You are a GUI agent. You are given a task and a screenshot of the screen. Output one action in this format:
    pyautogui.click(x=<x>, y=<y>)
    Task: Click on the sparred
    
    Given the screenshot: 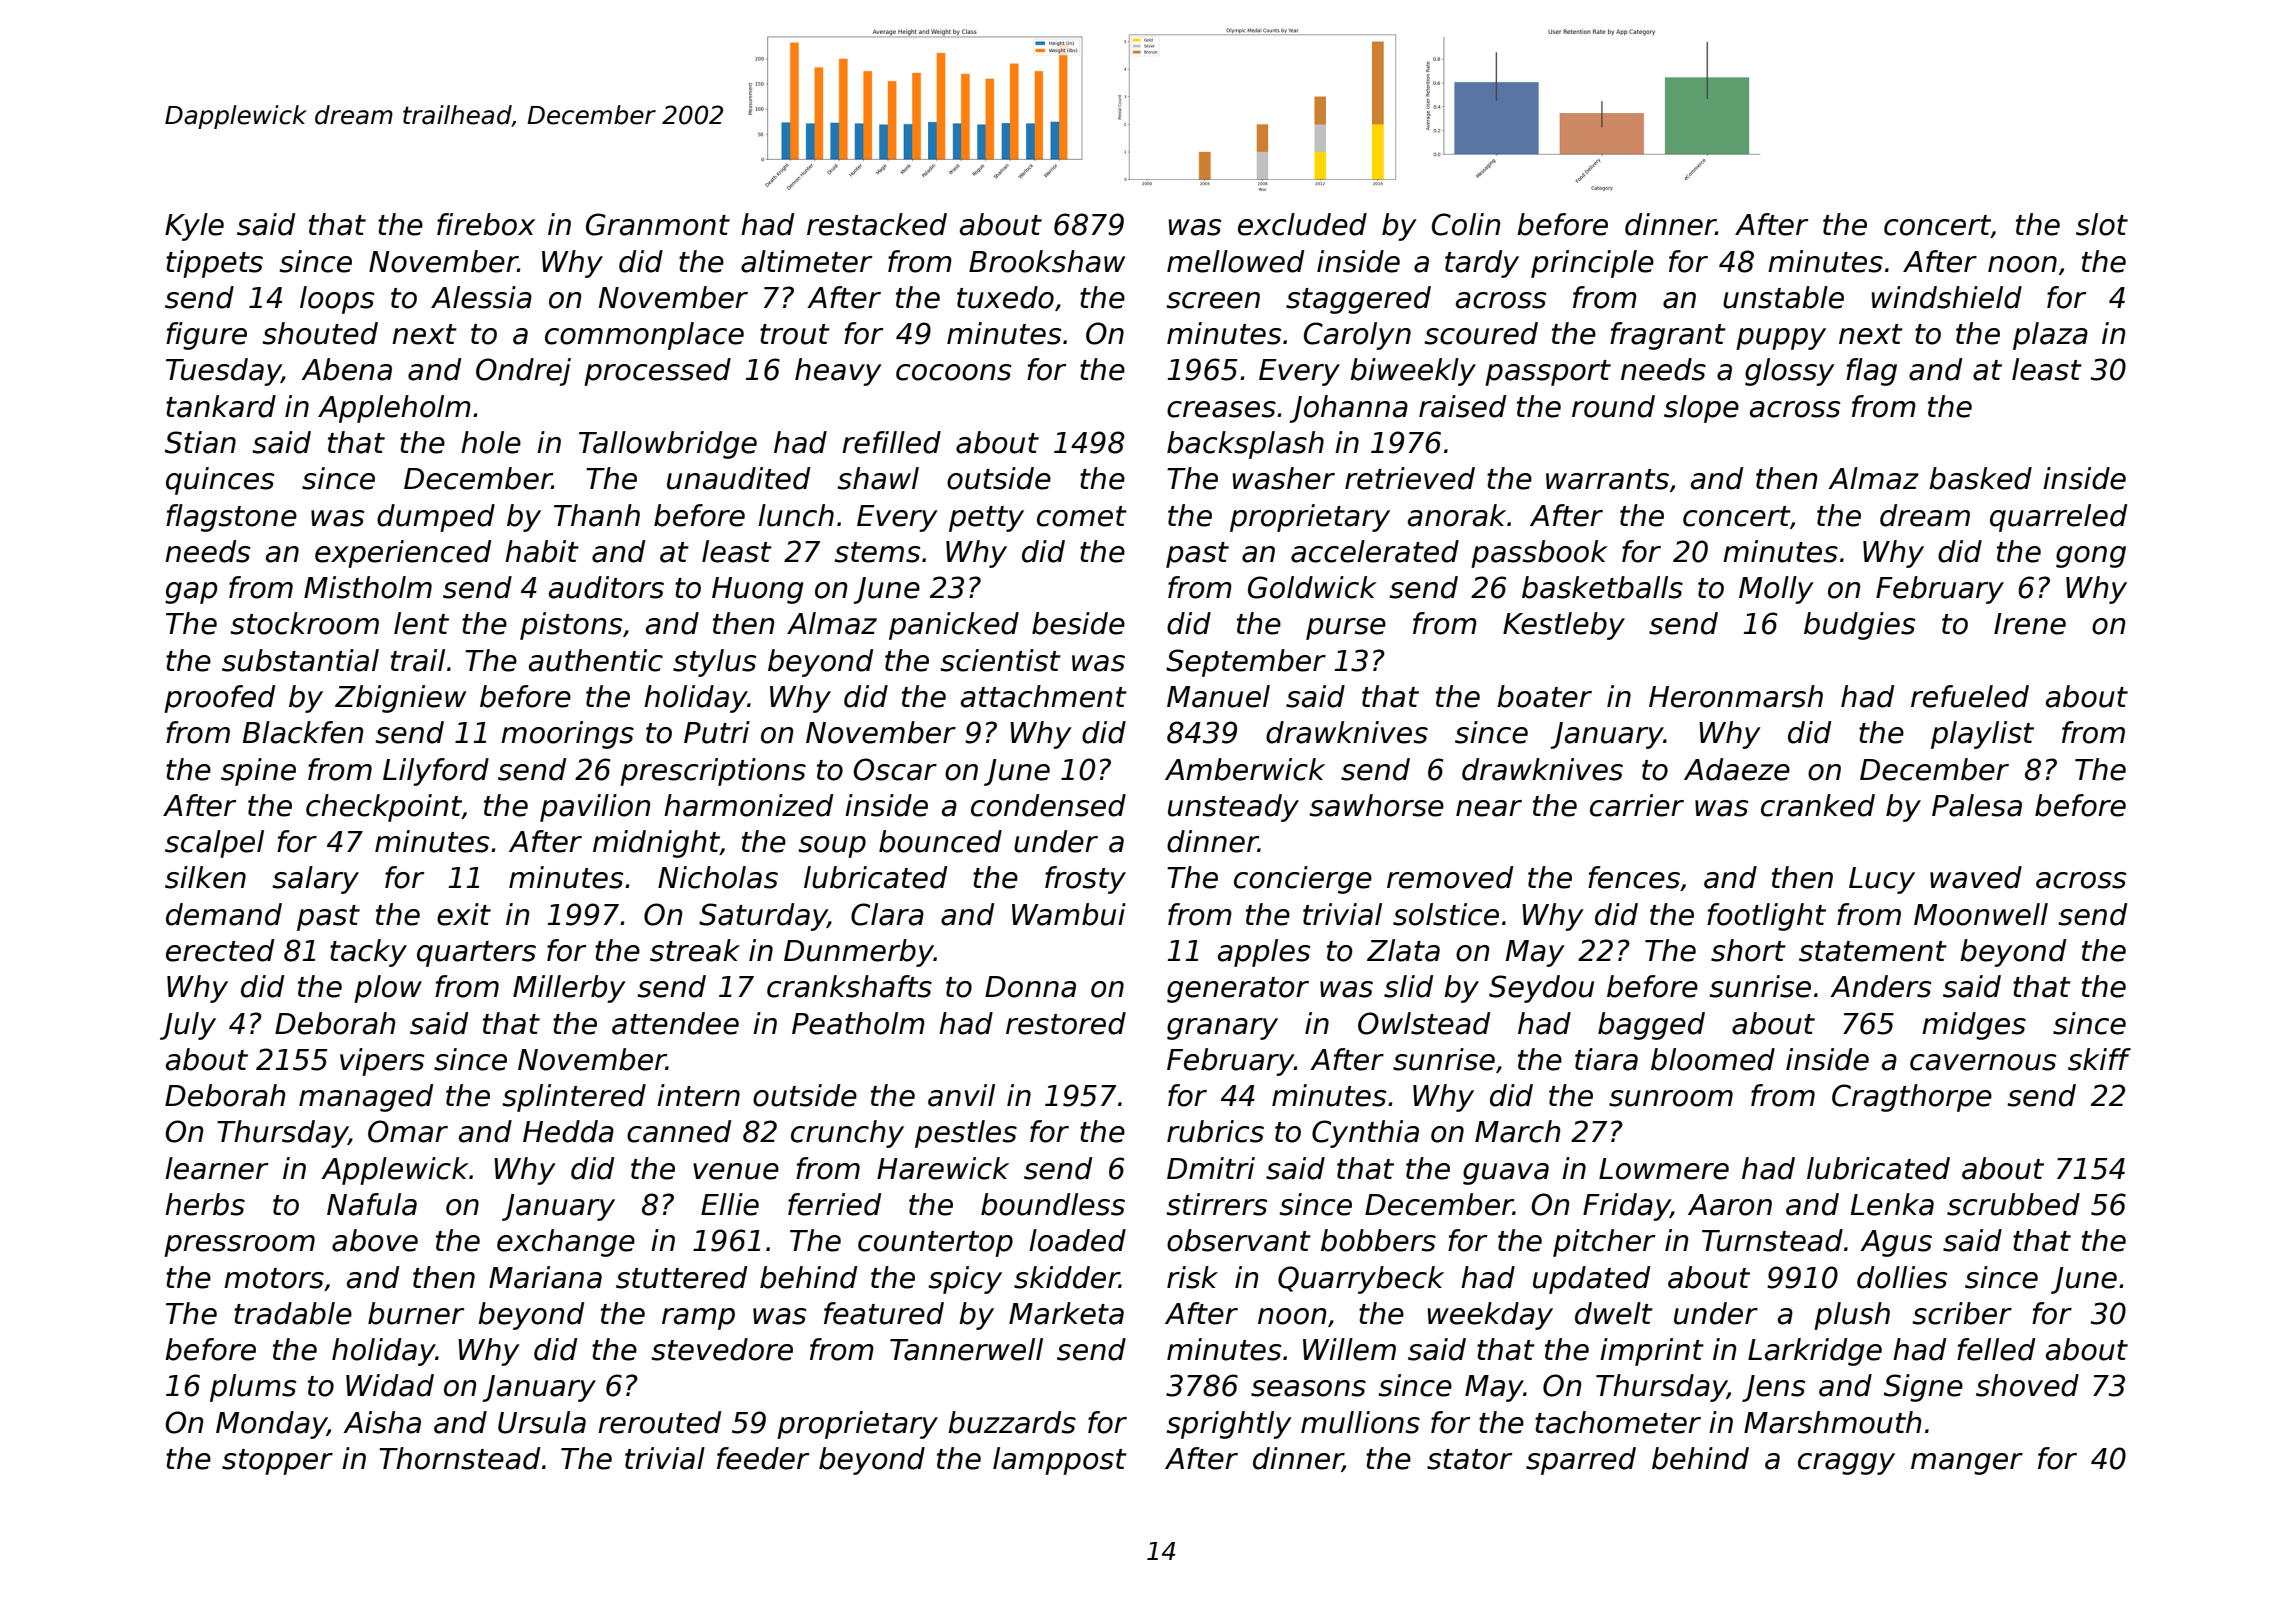 What is the action you would take?
    pyautogui.click(x=1581, y=1461)
